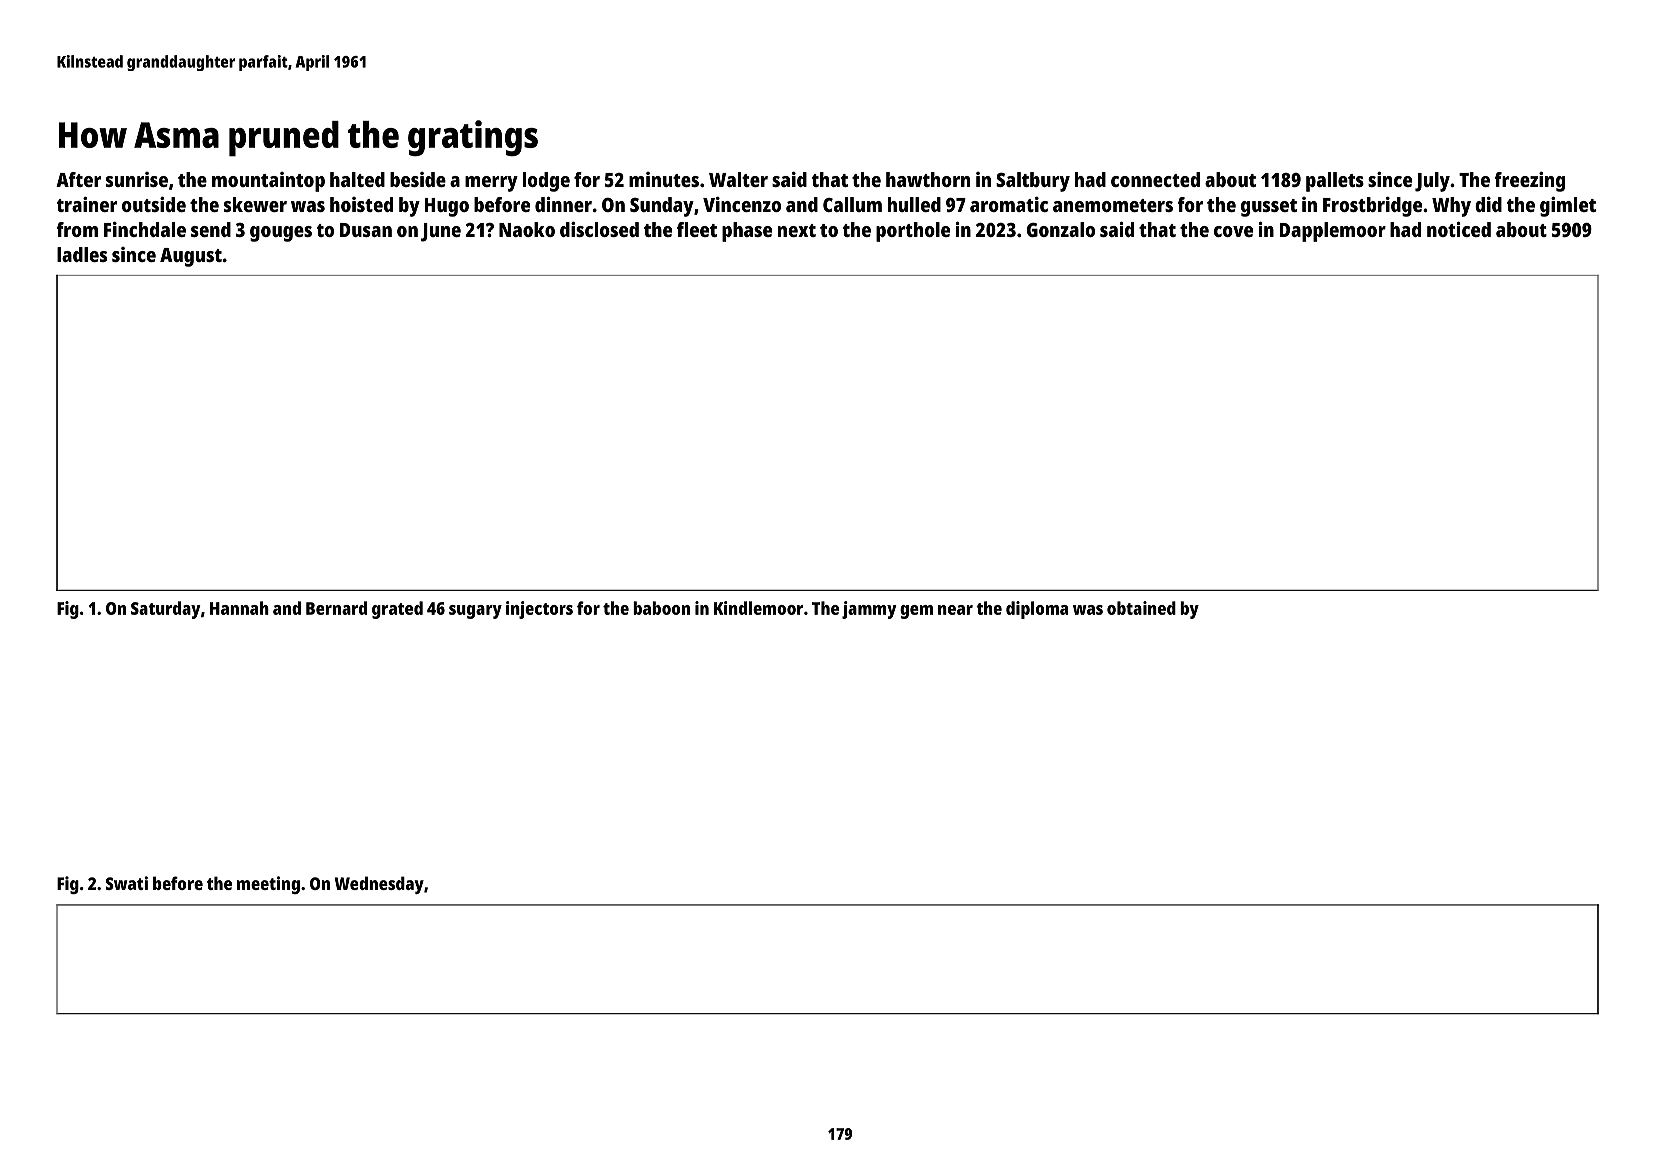 Image resolution: width=1655 pixels, height=1171 pixels. What do you see at coordinates (758, 608) in the image?
I see `Kindlemoor` at bounding box center [758, 608].
